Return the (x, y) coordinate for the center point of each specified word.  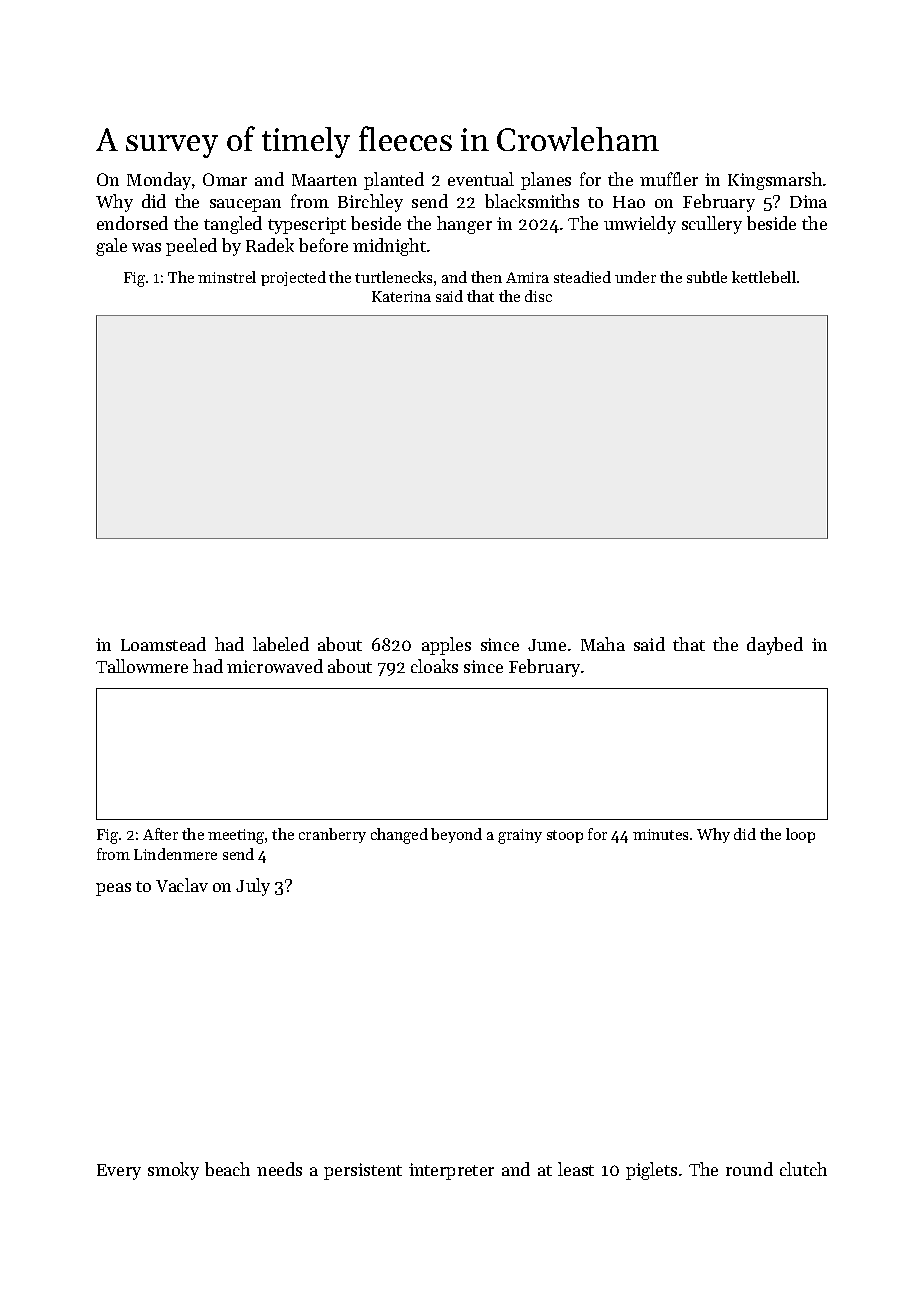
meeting (236, 836)
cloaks (434, 666)
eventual (481, 179)
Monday (159, 181)
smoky (173, 1171)
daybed (775, 646)
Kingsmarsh (775, 181)
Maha (603, 644)
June (547, 645)
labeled (281, 644)
